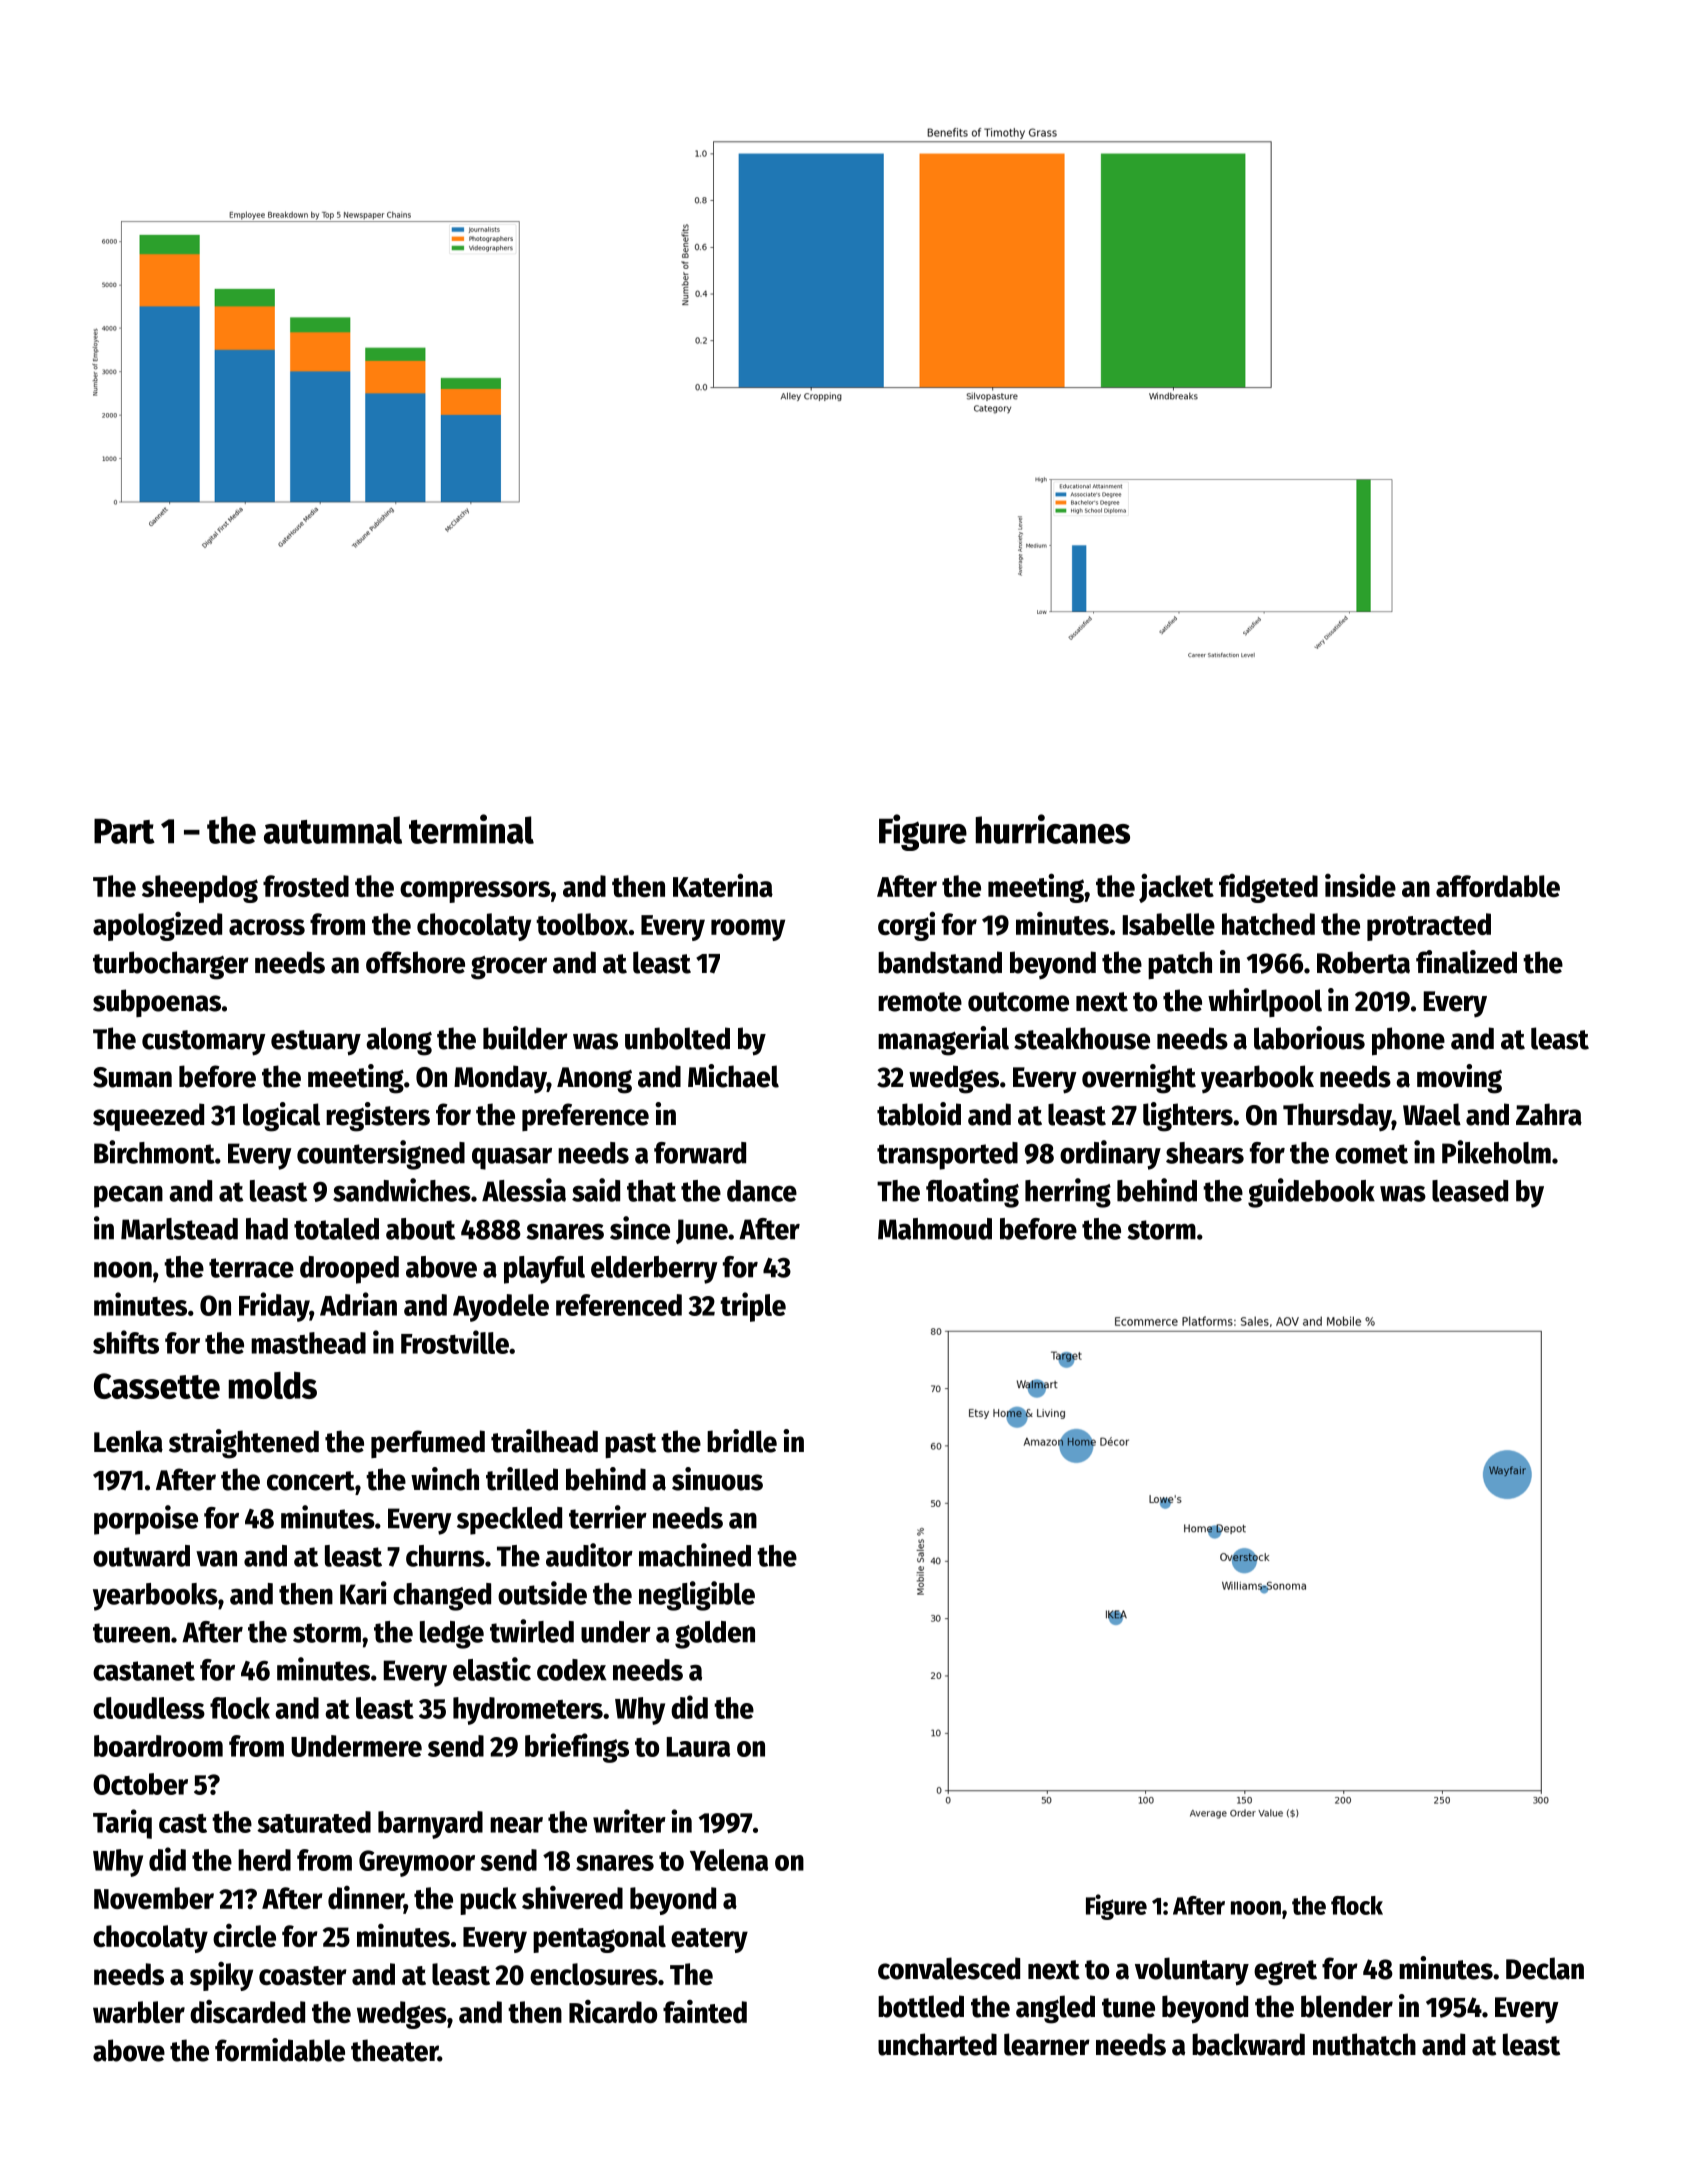 The image size is (1683, 2178). Describe the element at coordinates (940, 962) in the screenshot. I see `bandstand` at that location.
